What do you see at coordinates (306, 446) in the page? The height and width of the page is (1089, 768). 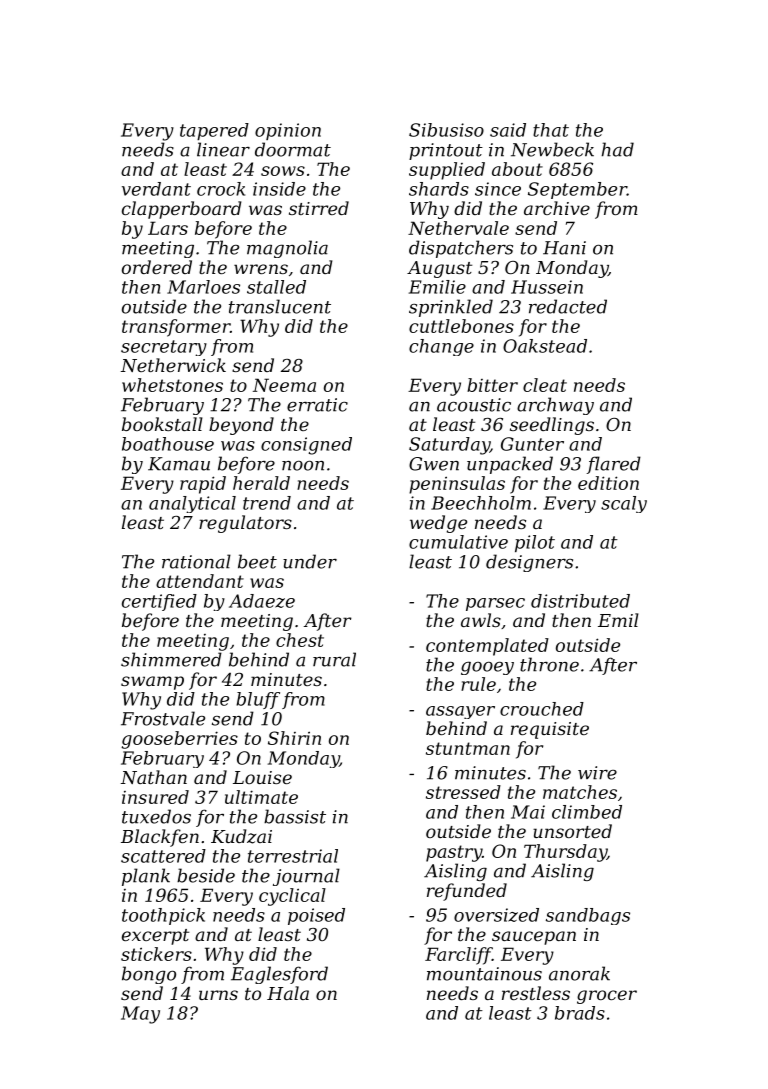 I see `consigned` at bounding box center [306, 446].
